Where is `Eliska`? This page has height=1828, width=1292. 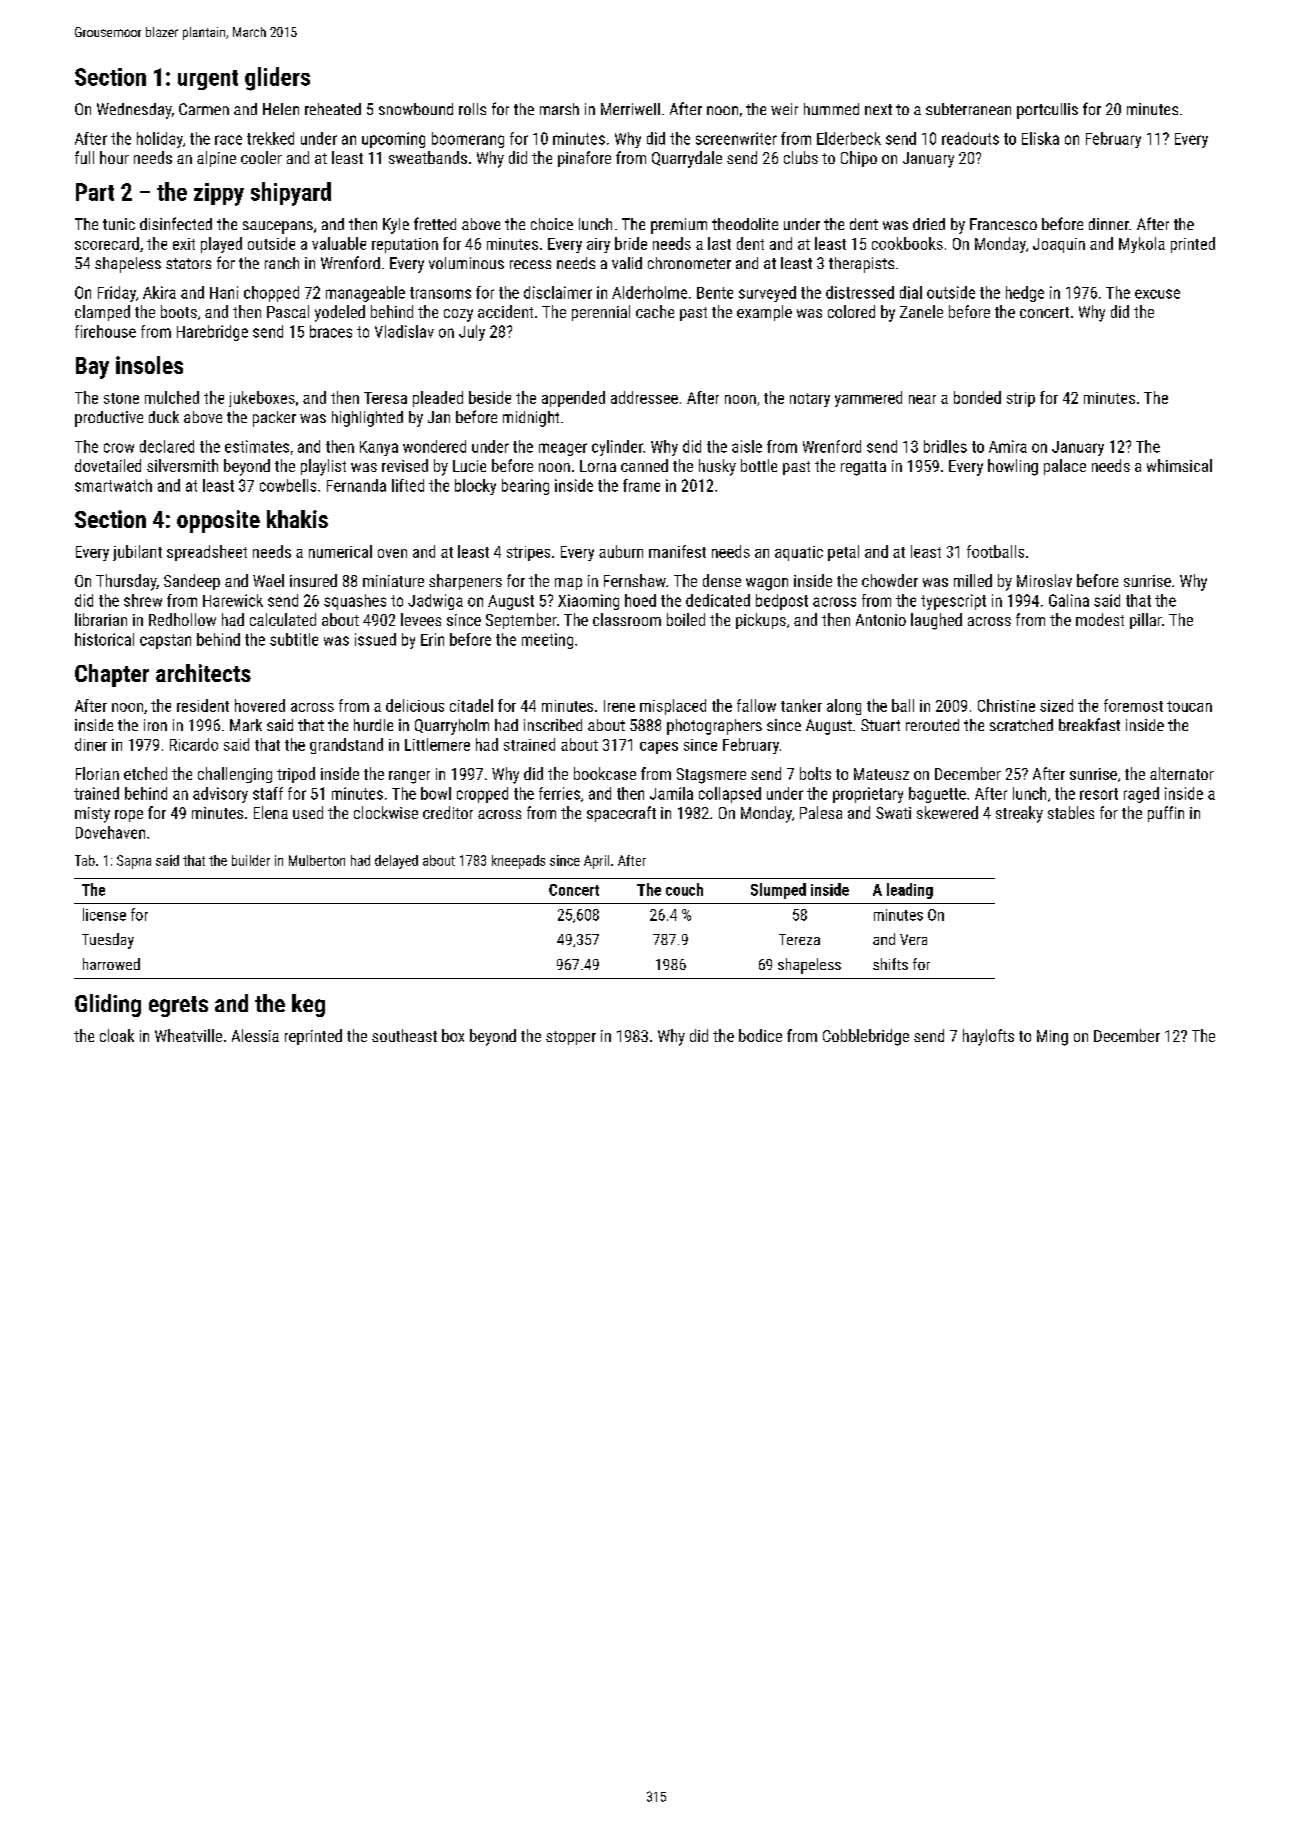 Eliska is located at coordinates (1040, 138).
